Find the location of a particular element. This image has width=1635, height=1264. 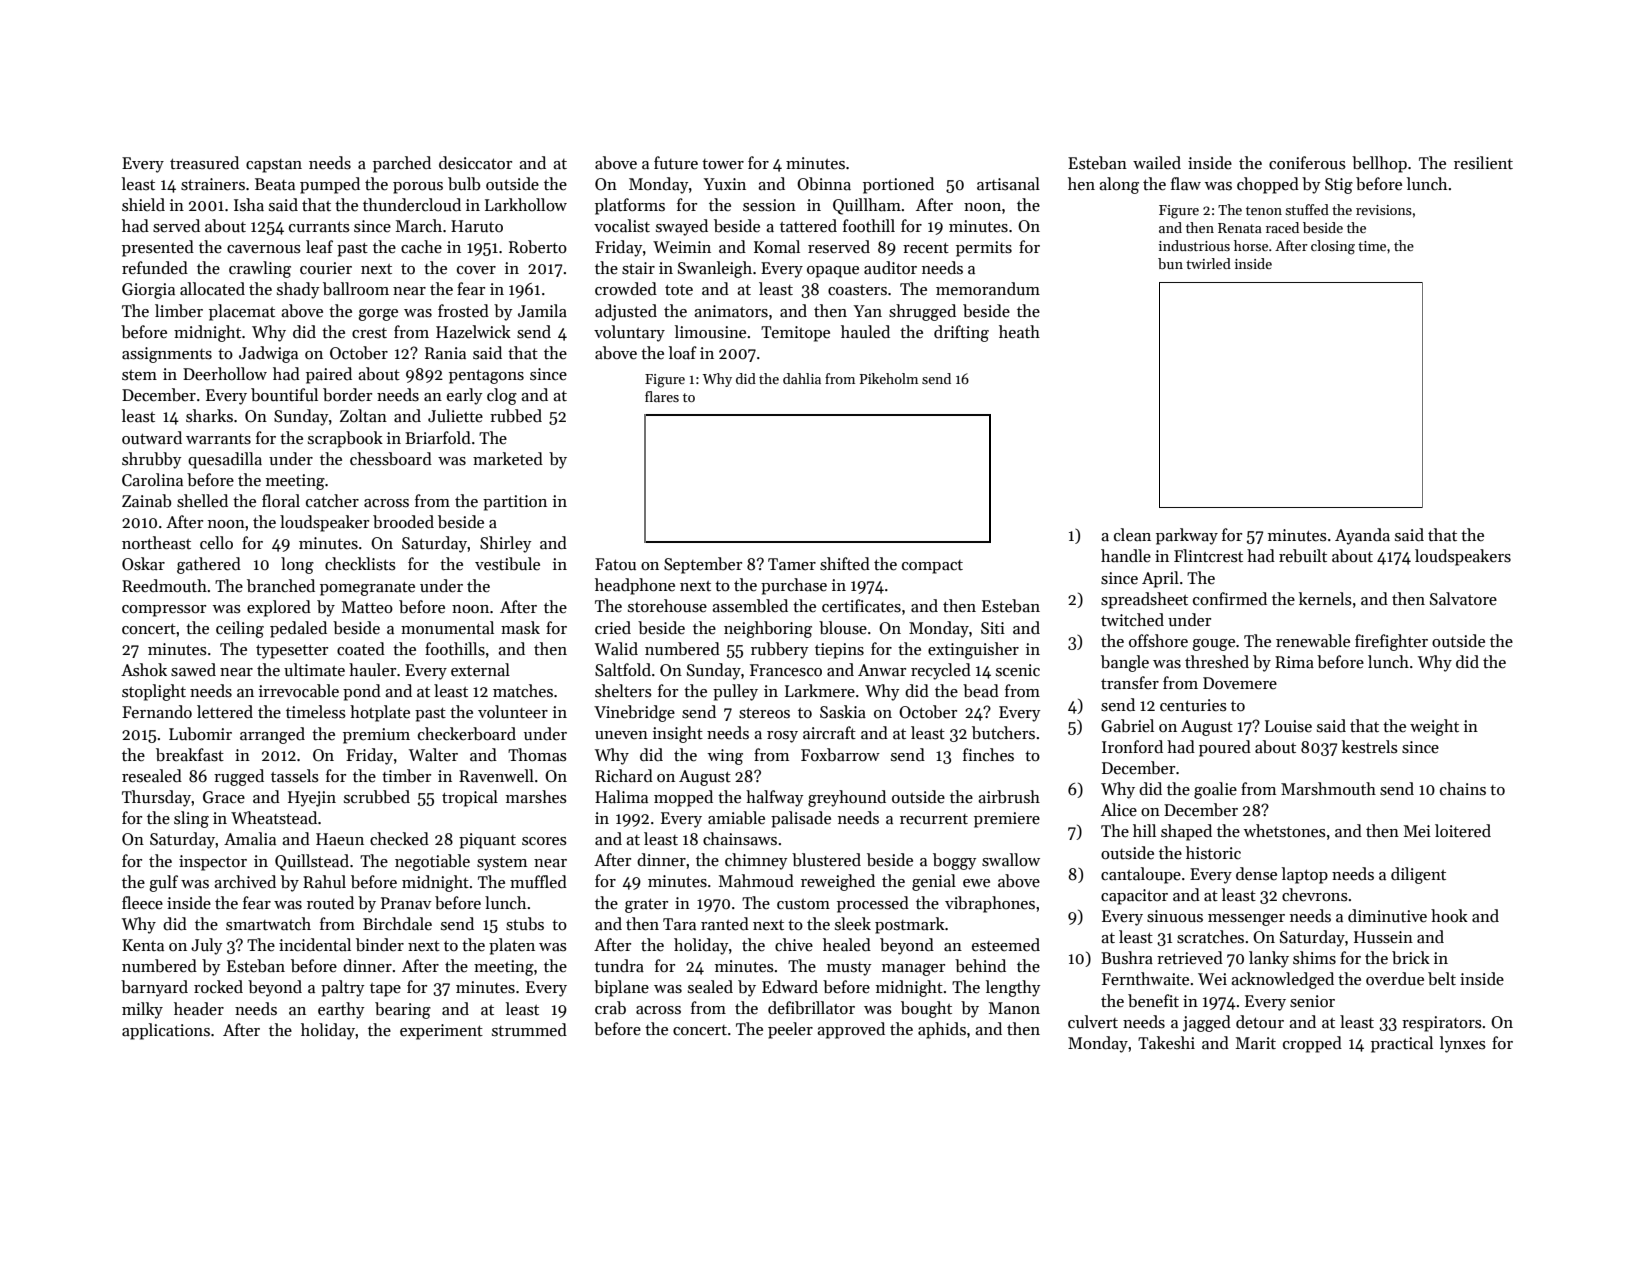

vestibule is located at coordinates (507, 564).
